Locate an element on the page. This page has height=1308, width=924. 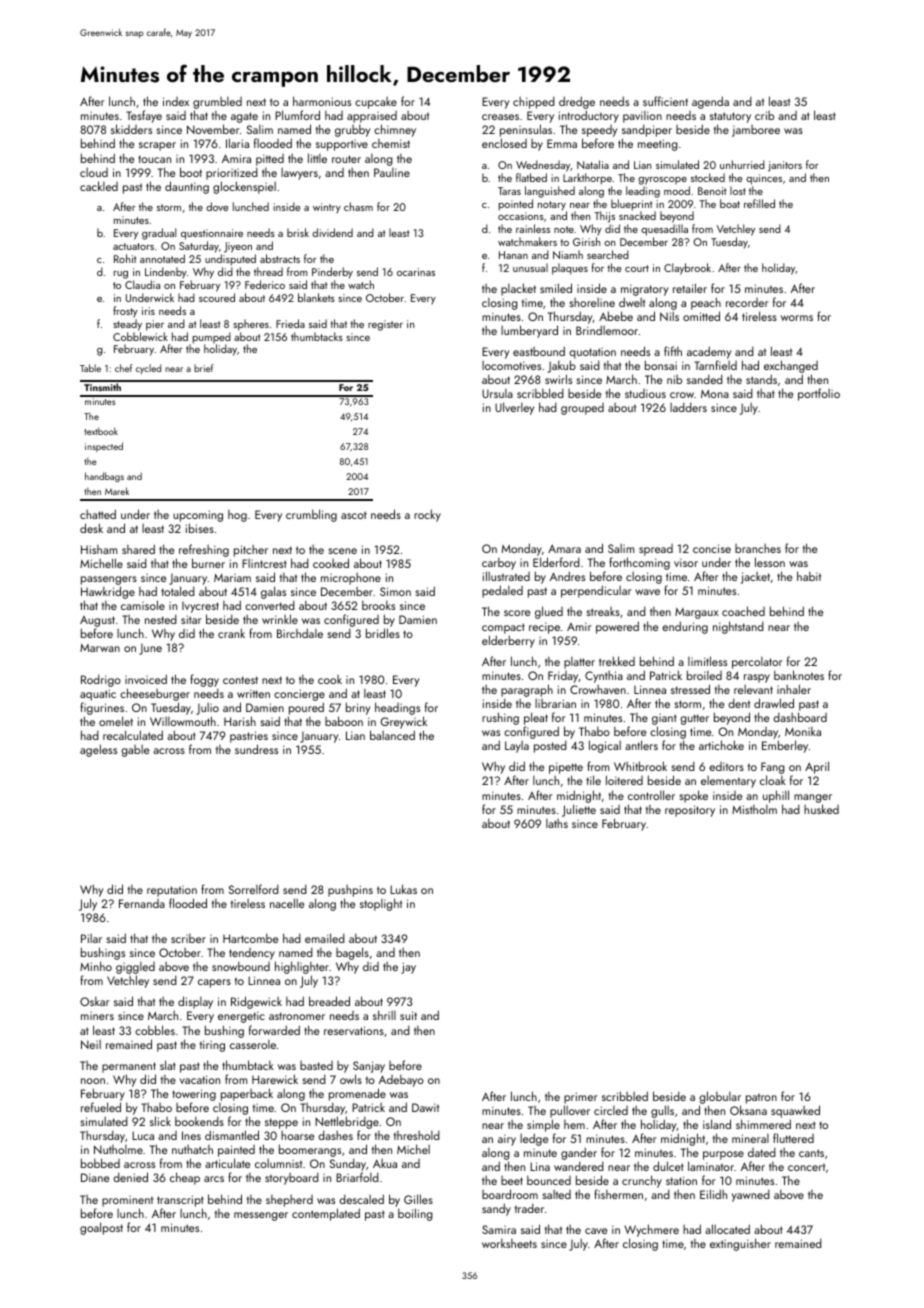
goalpost is located at coordinates (101, 1228).
